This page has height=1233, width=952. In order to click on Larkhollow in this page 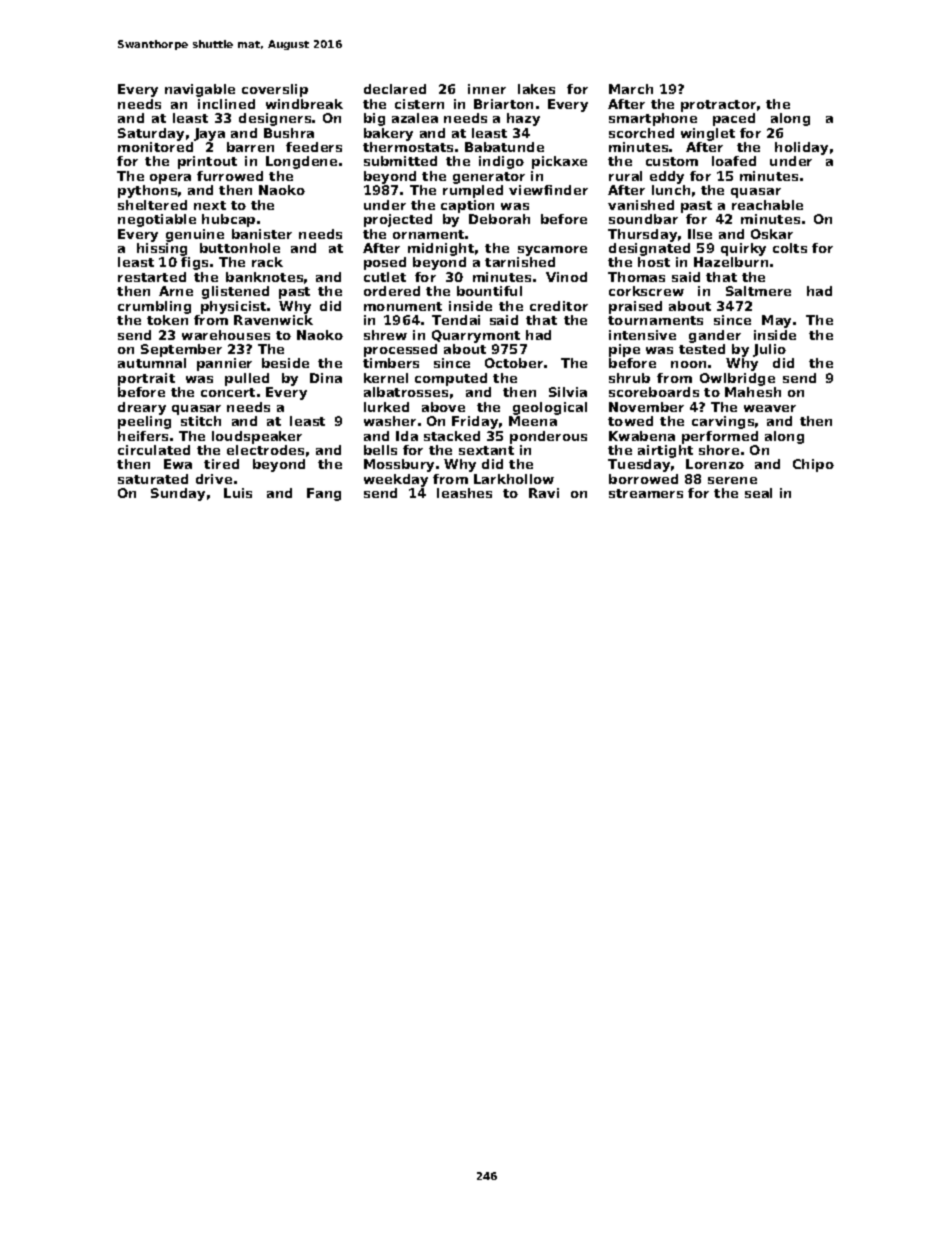, I will do `click(514, 479)`.
